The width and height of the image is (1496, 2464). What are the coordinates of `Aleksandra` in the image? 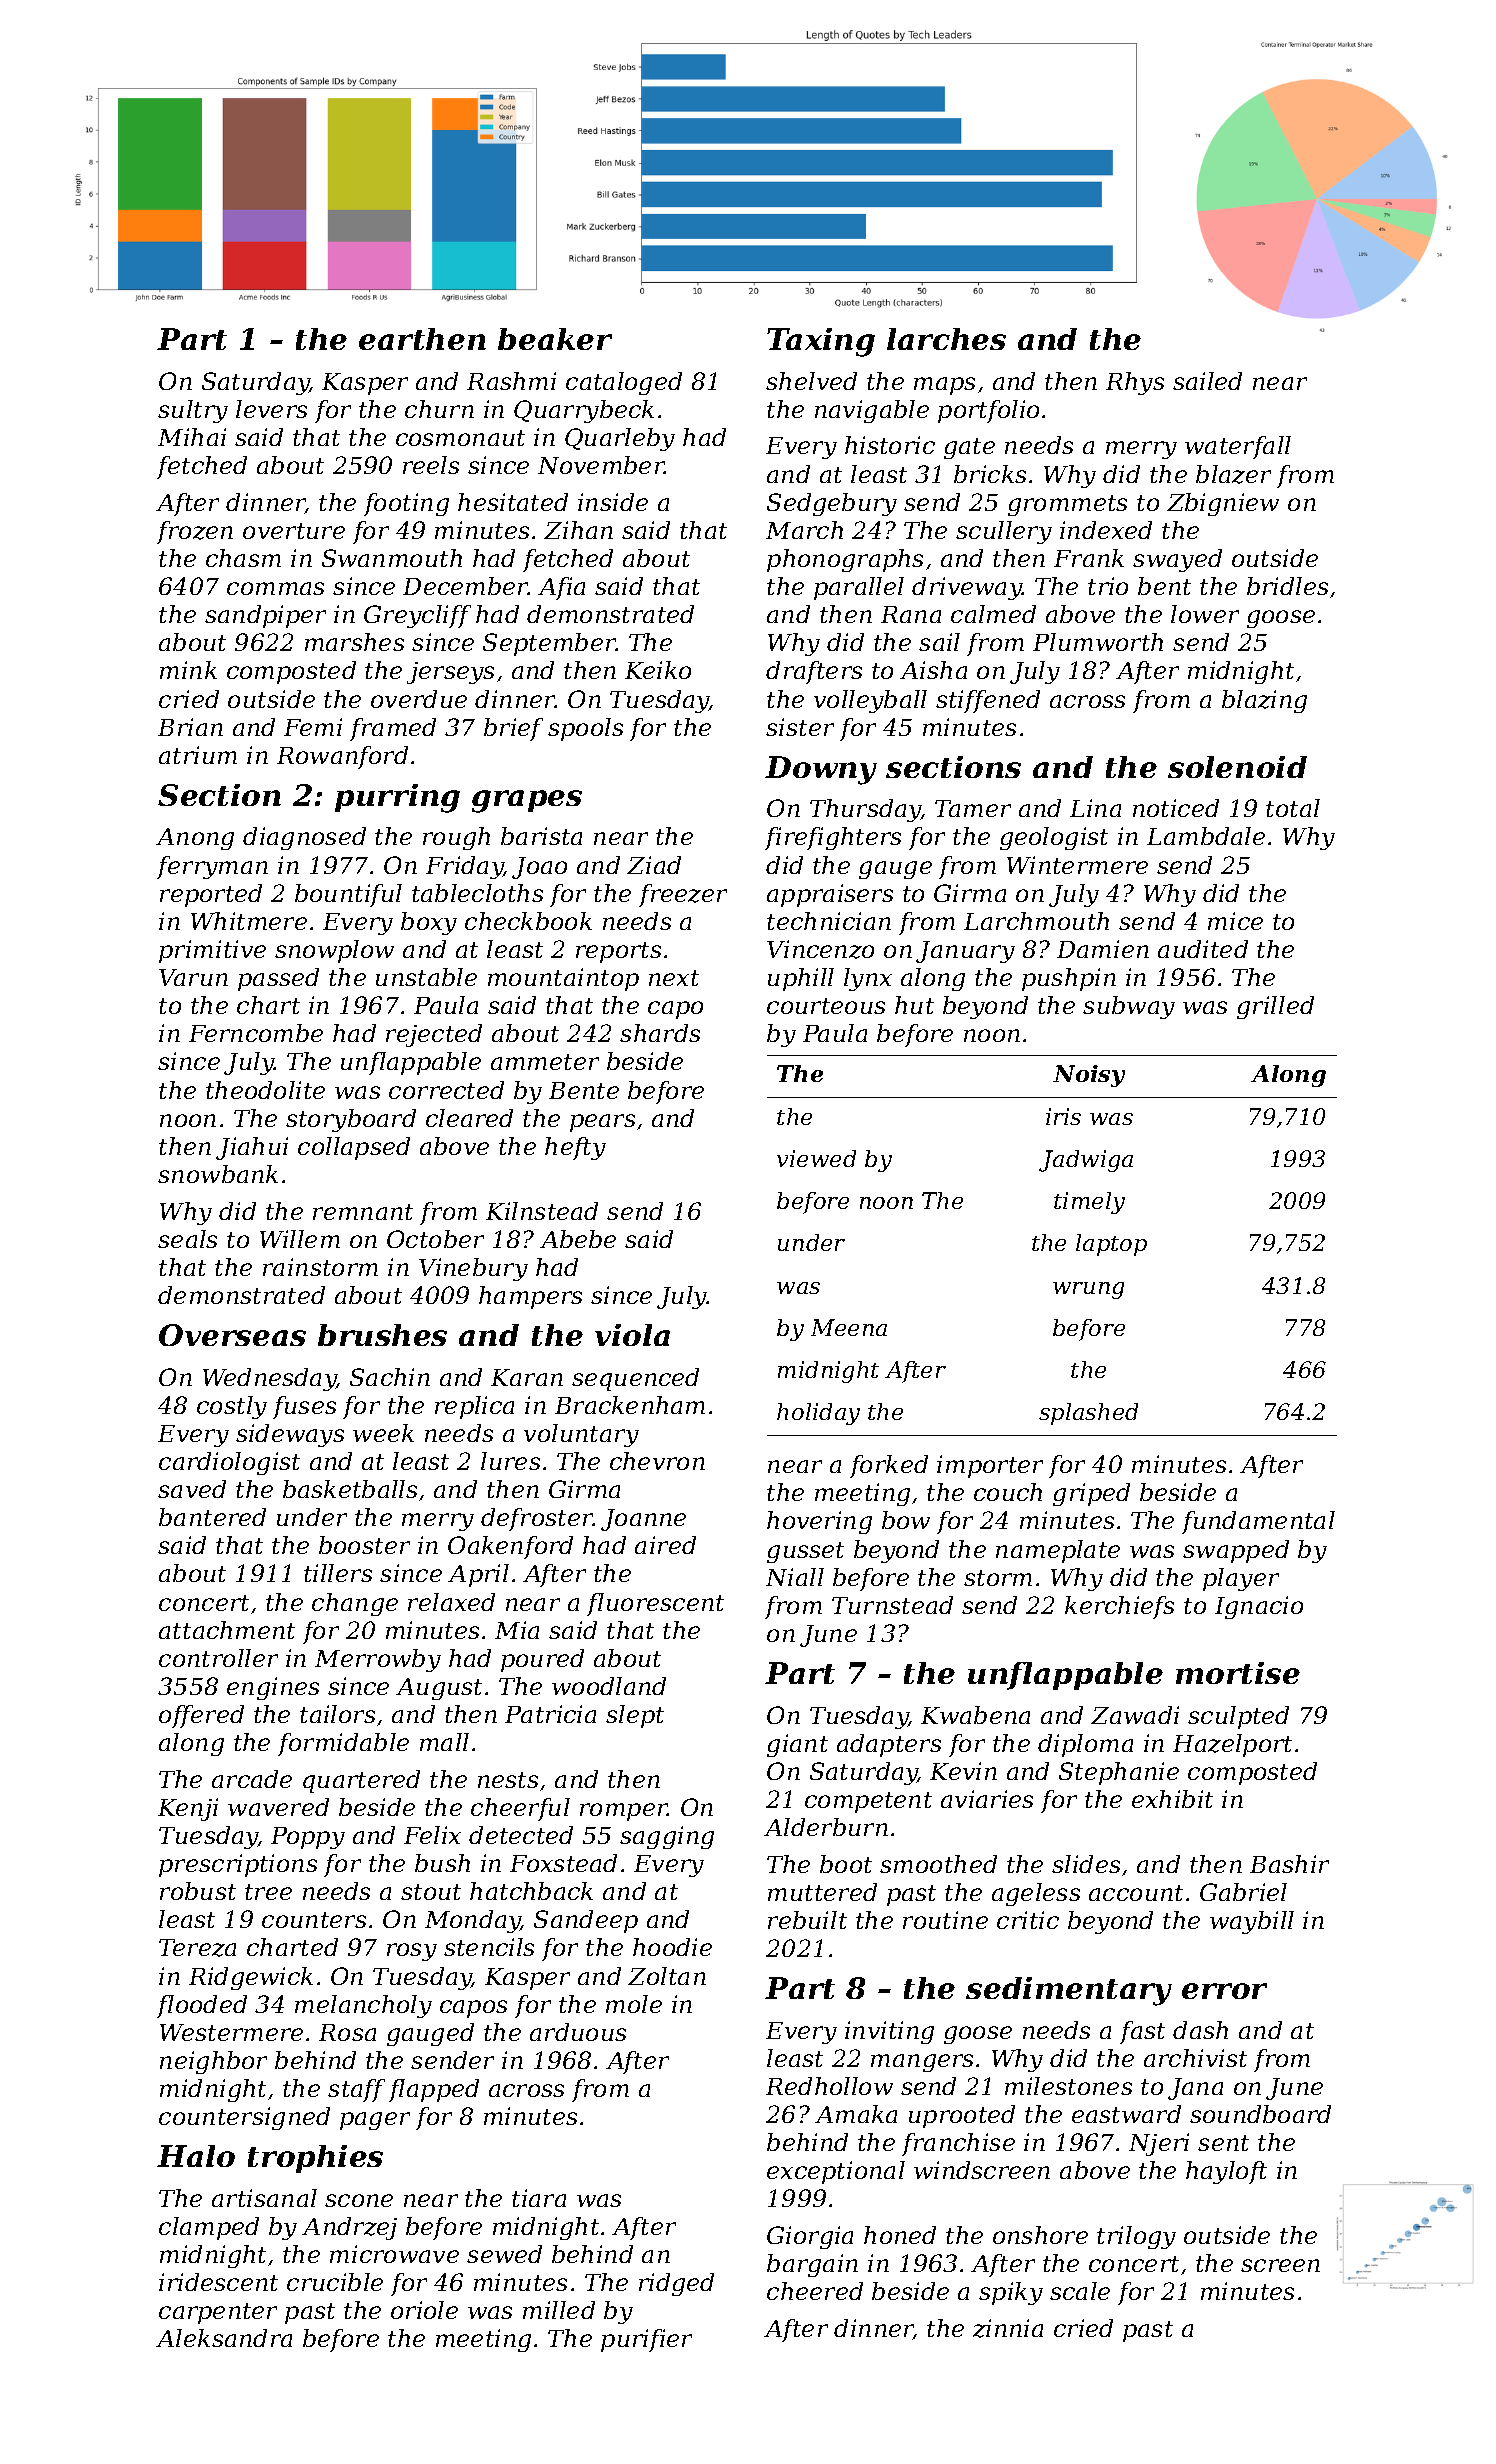 It's located at (224, 2338).
